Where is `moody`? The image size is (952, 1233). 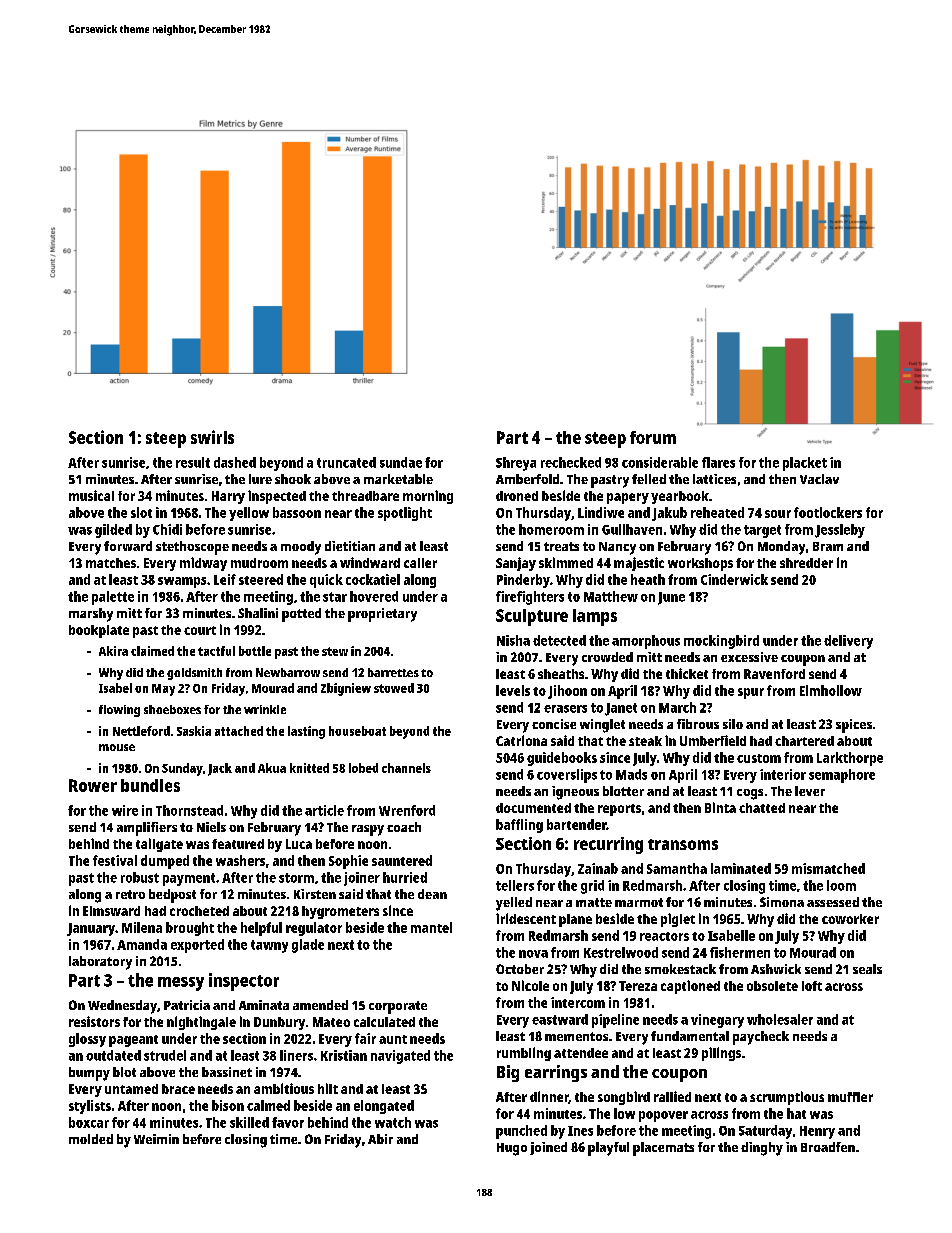
moody is located at coordinates (301, 548).
